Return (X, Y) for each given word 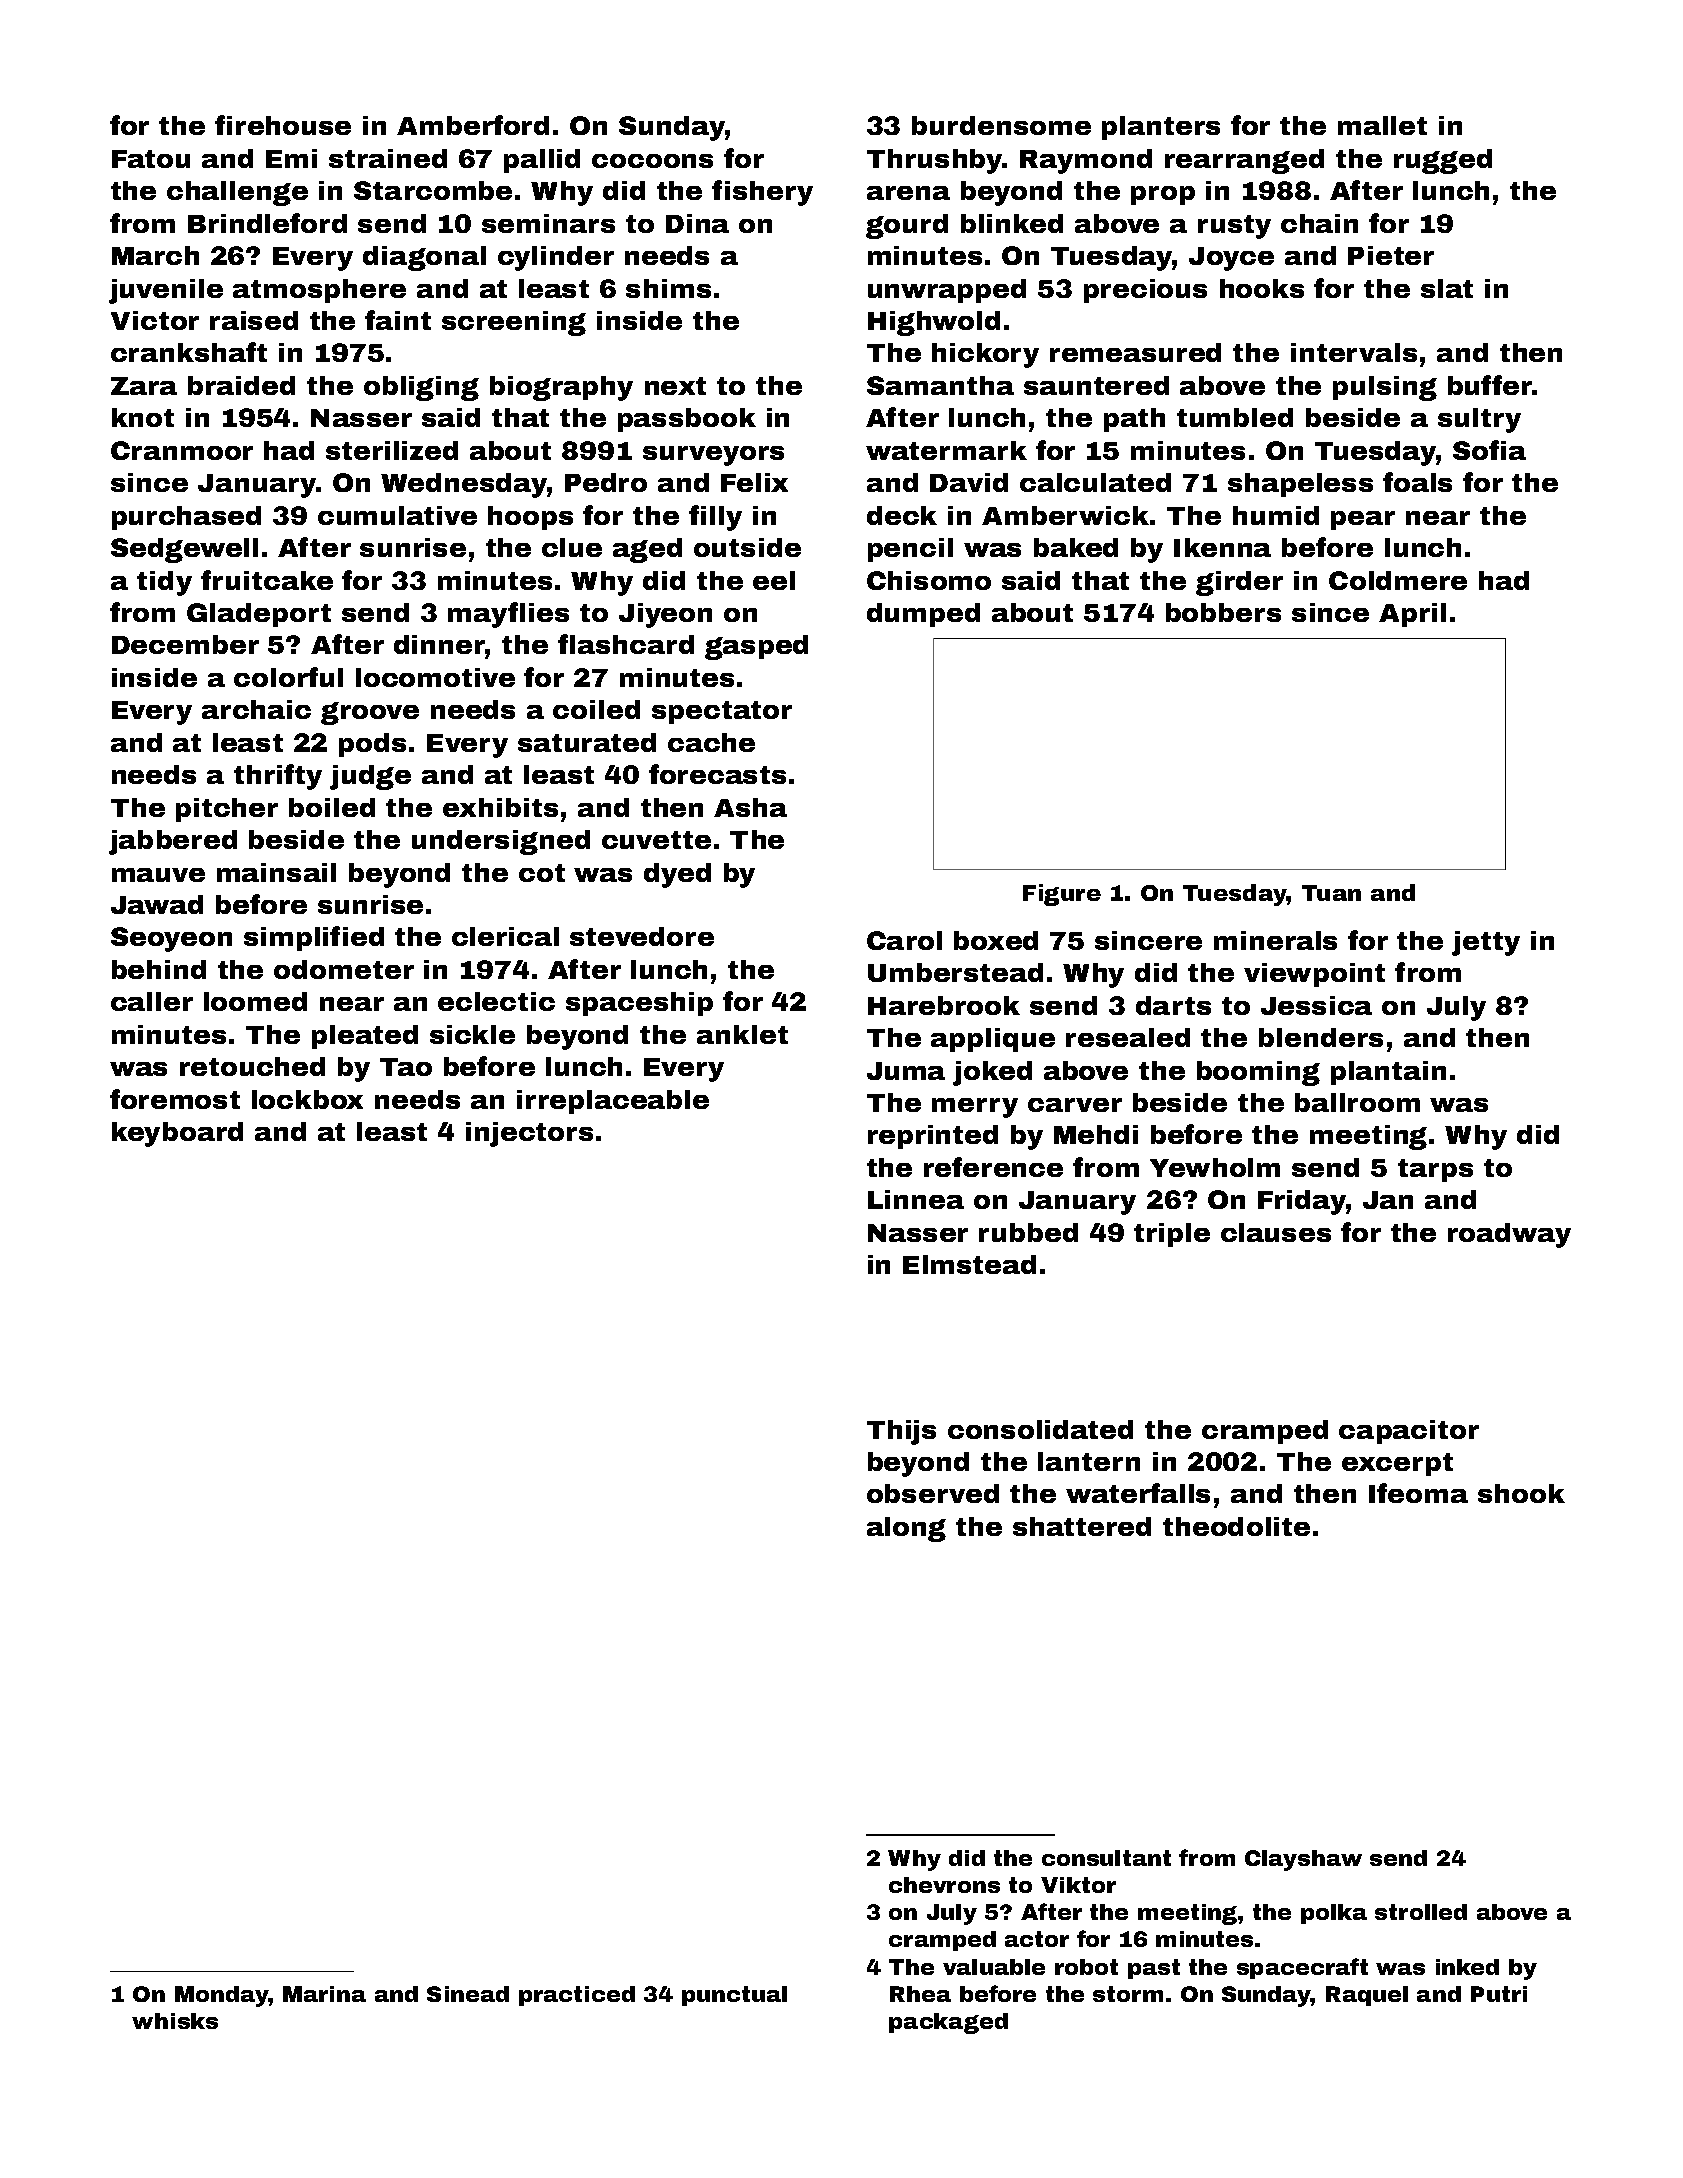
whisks (175, 2021)
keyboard (177, 1134)
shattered (1082, 1526)
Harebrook (944, 1005)
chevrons (944, 1885)
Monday (222, 1996)
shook (1521, 1493)
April (1412, 615)
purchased (186, 518)
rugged (1443, 161)
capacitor (1409, 1432)
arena (908, 193)
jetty (1486, 943)
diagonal (424, 258)
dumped (923, 615)
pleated (365, 1037)
